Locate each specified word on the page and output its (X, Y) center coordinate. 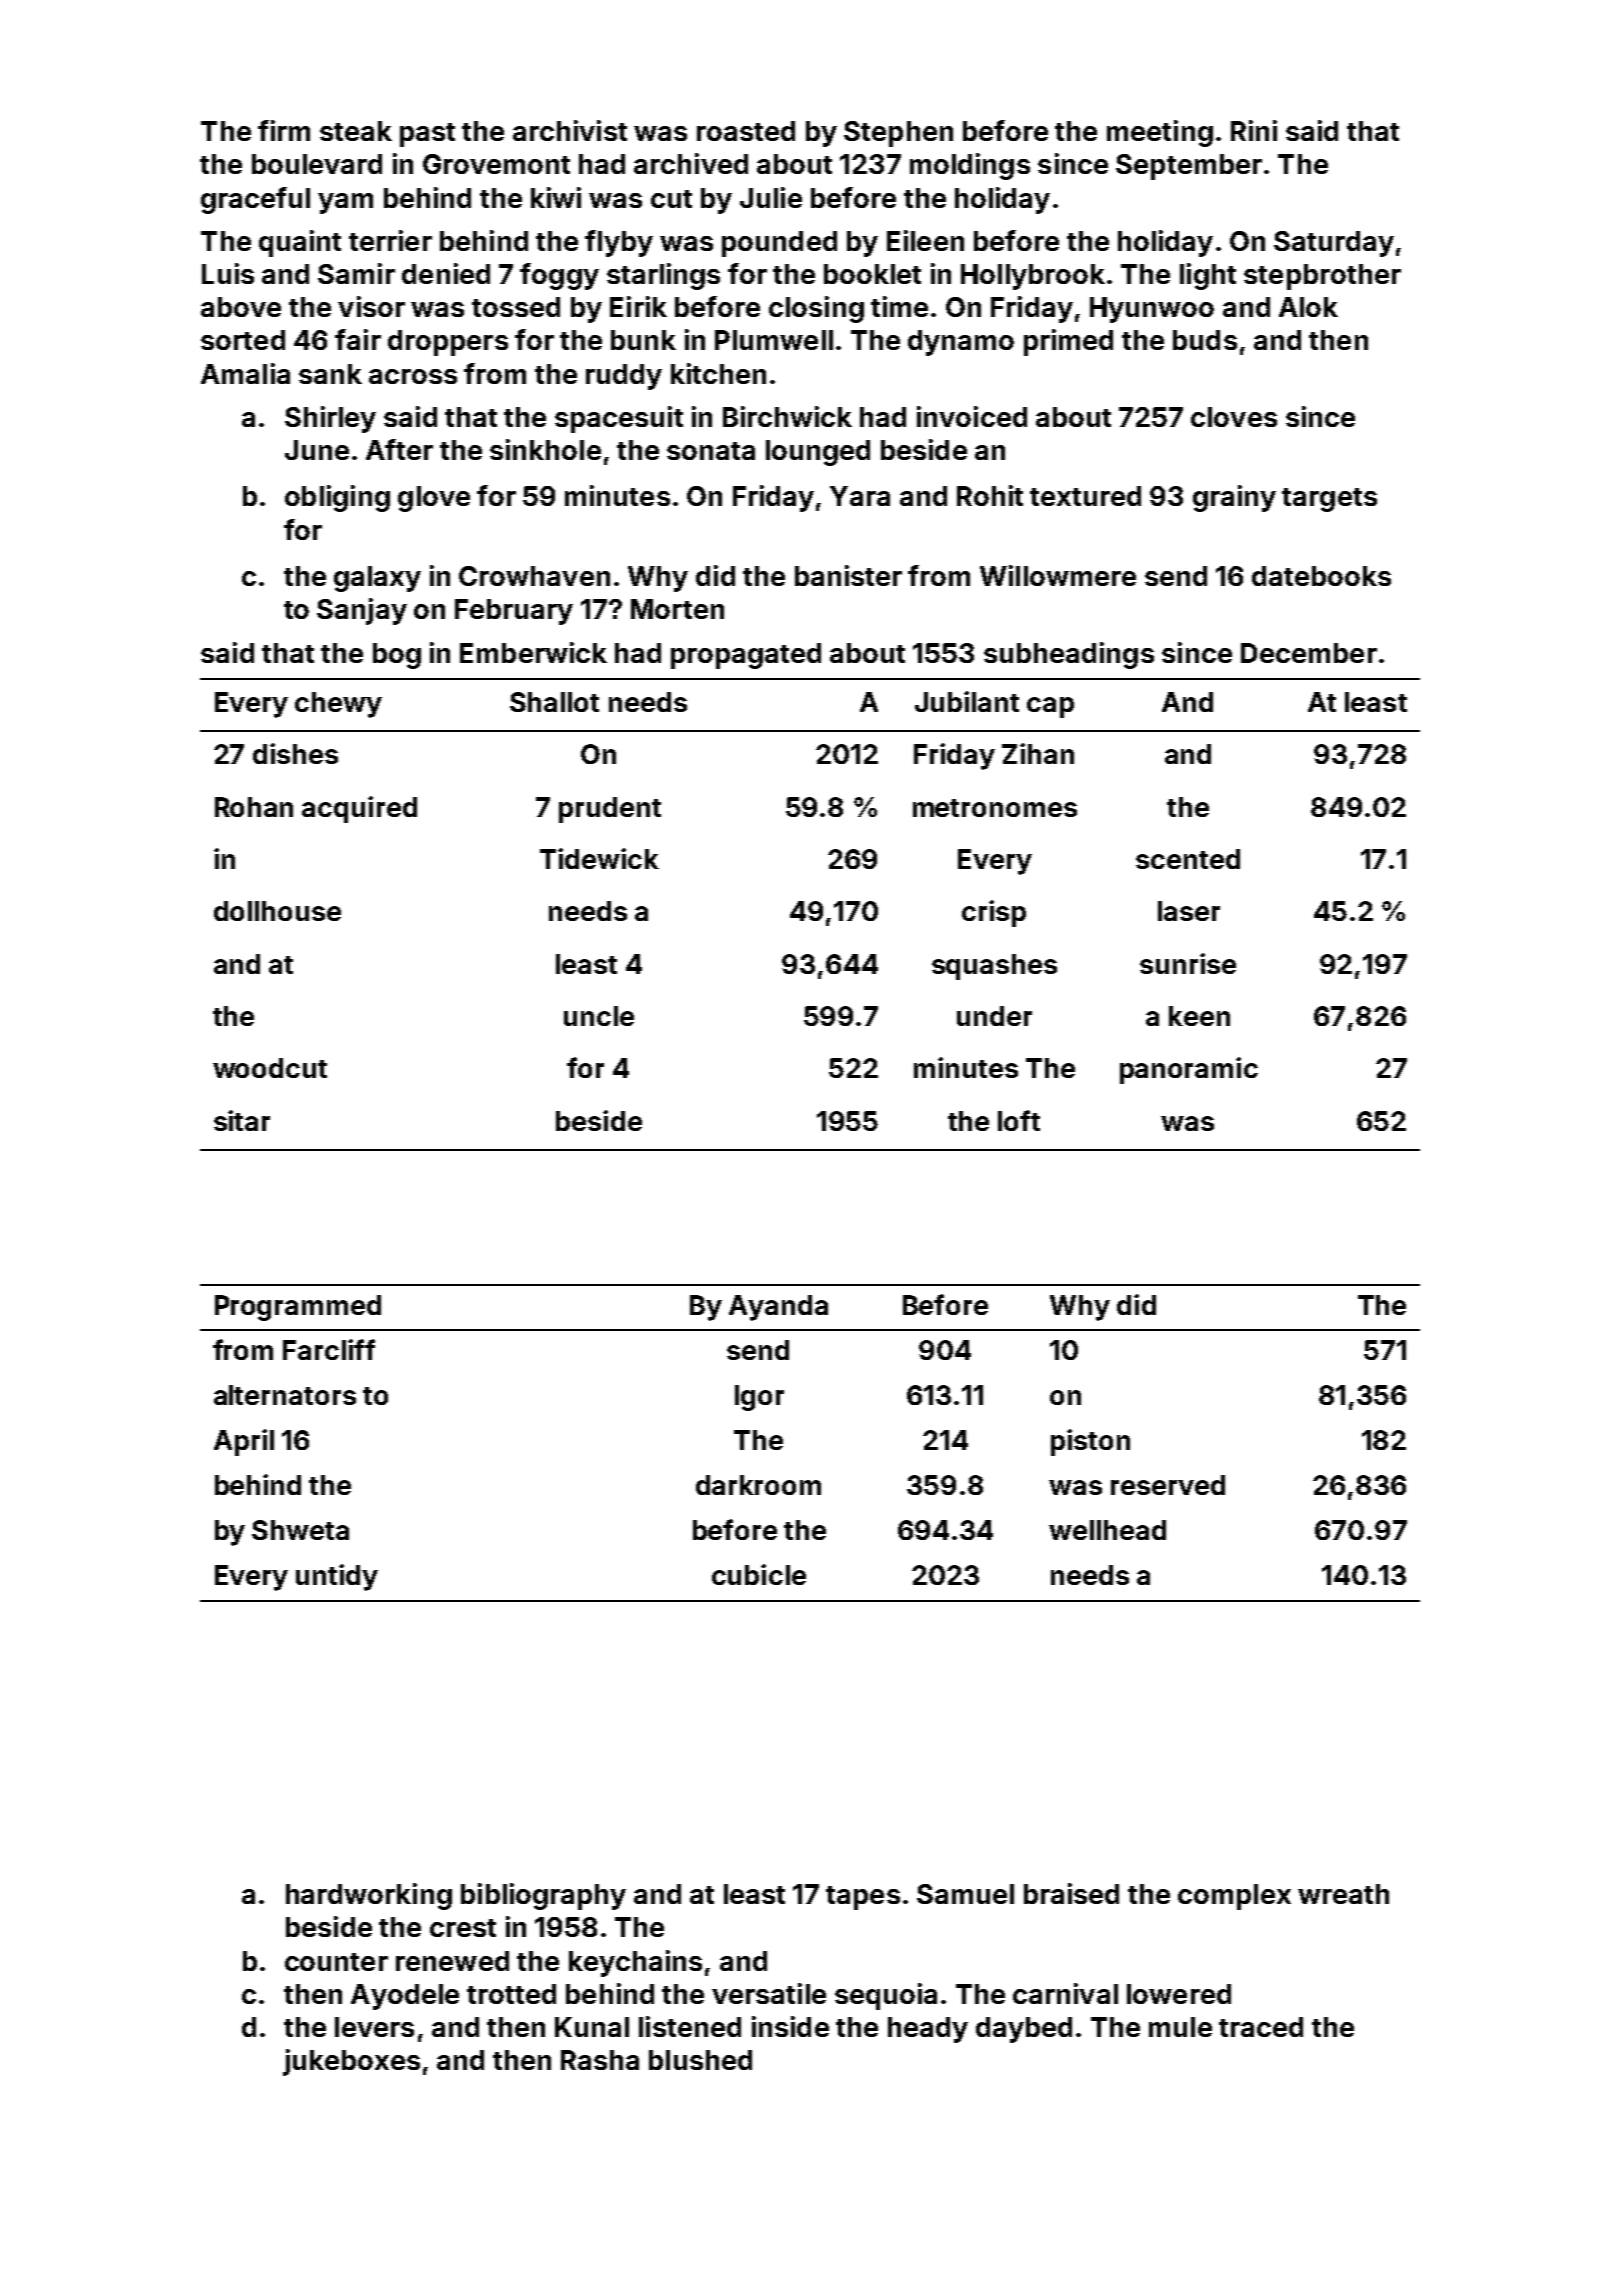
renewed (452, 1961)
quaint (300, 243)
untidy (337, 1577)
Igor (759, 1398)
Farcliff (329, 1349)
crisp (994, 913)
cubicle (759, 1574)
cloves (1234, 417)
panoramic (1189, 1070)
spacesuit (619, 419)
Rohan (254, 807)
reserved (1168, 1485)
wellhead (1107, 1530)
